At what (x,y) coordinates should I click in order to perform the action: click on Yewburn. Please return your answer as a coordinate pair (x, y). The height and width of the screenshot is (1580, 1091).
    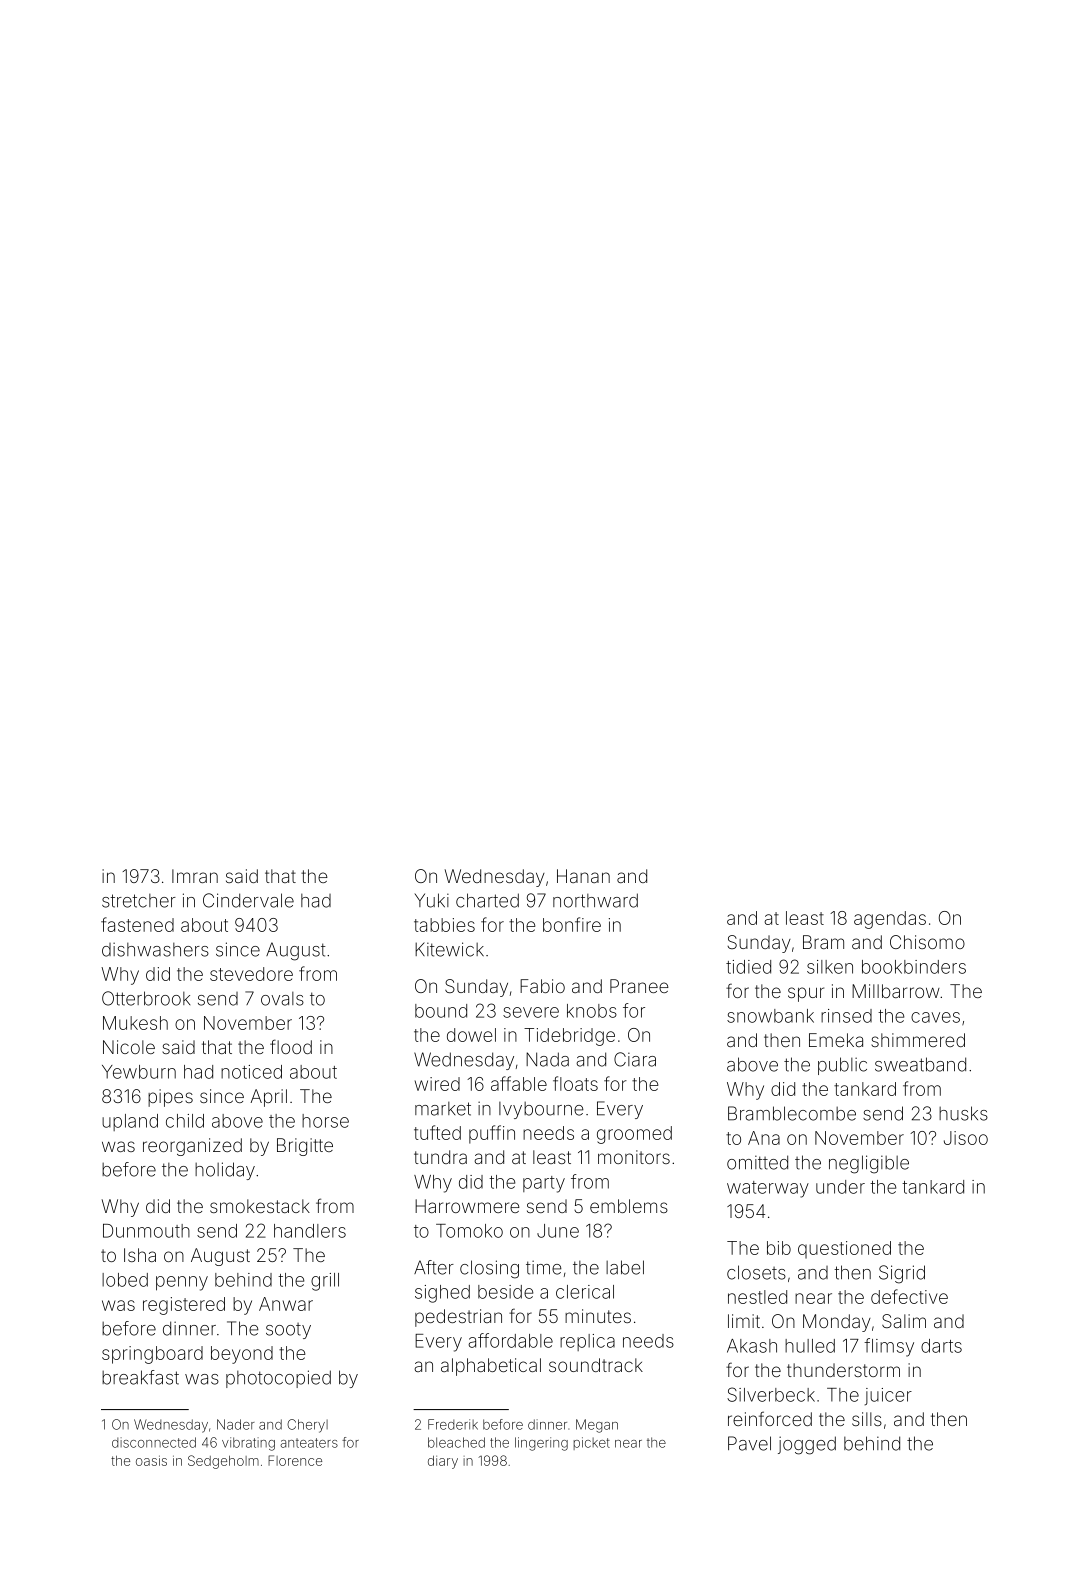
    Looking at the image, I should click on (139, 1072).
